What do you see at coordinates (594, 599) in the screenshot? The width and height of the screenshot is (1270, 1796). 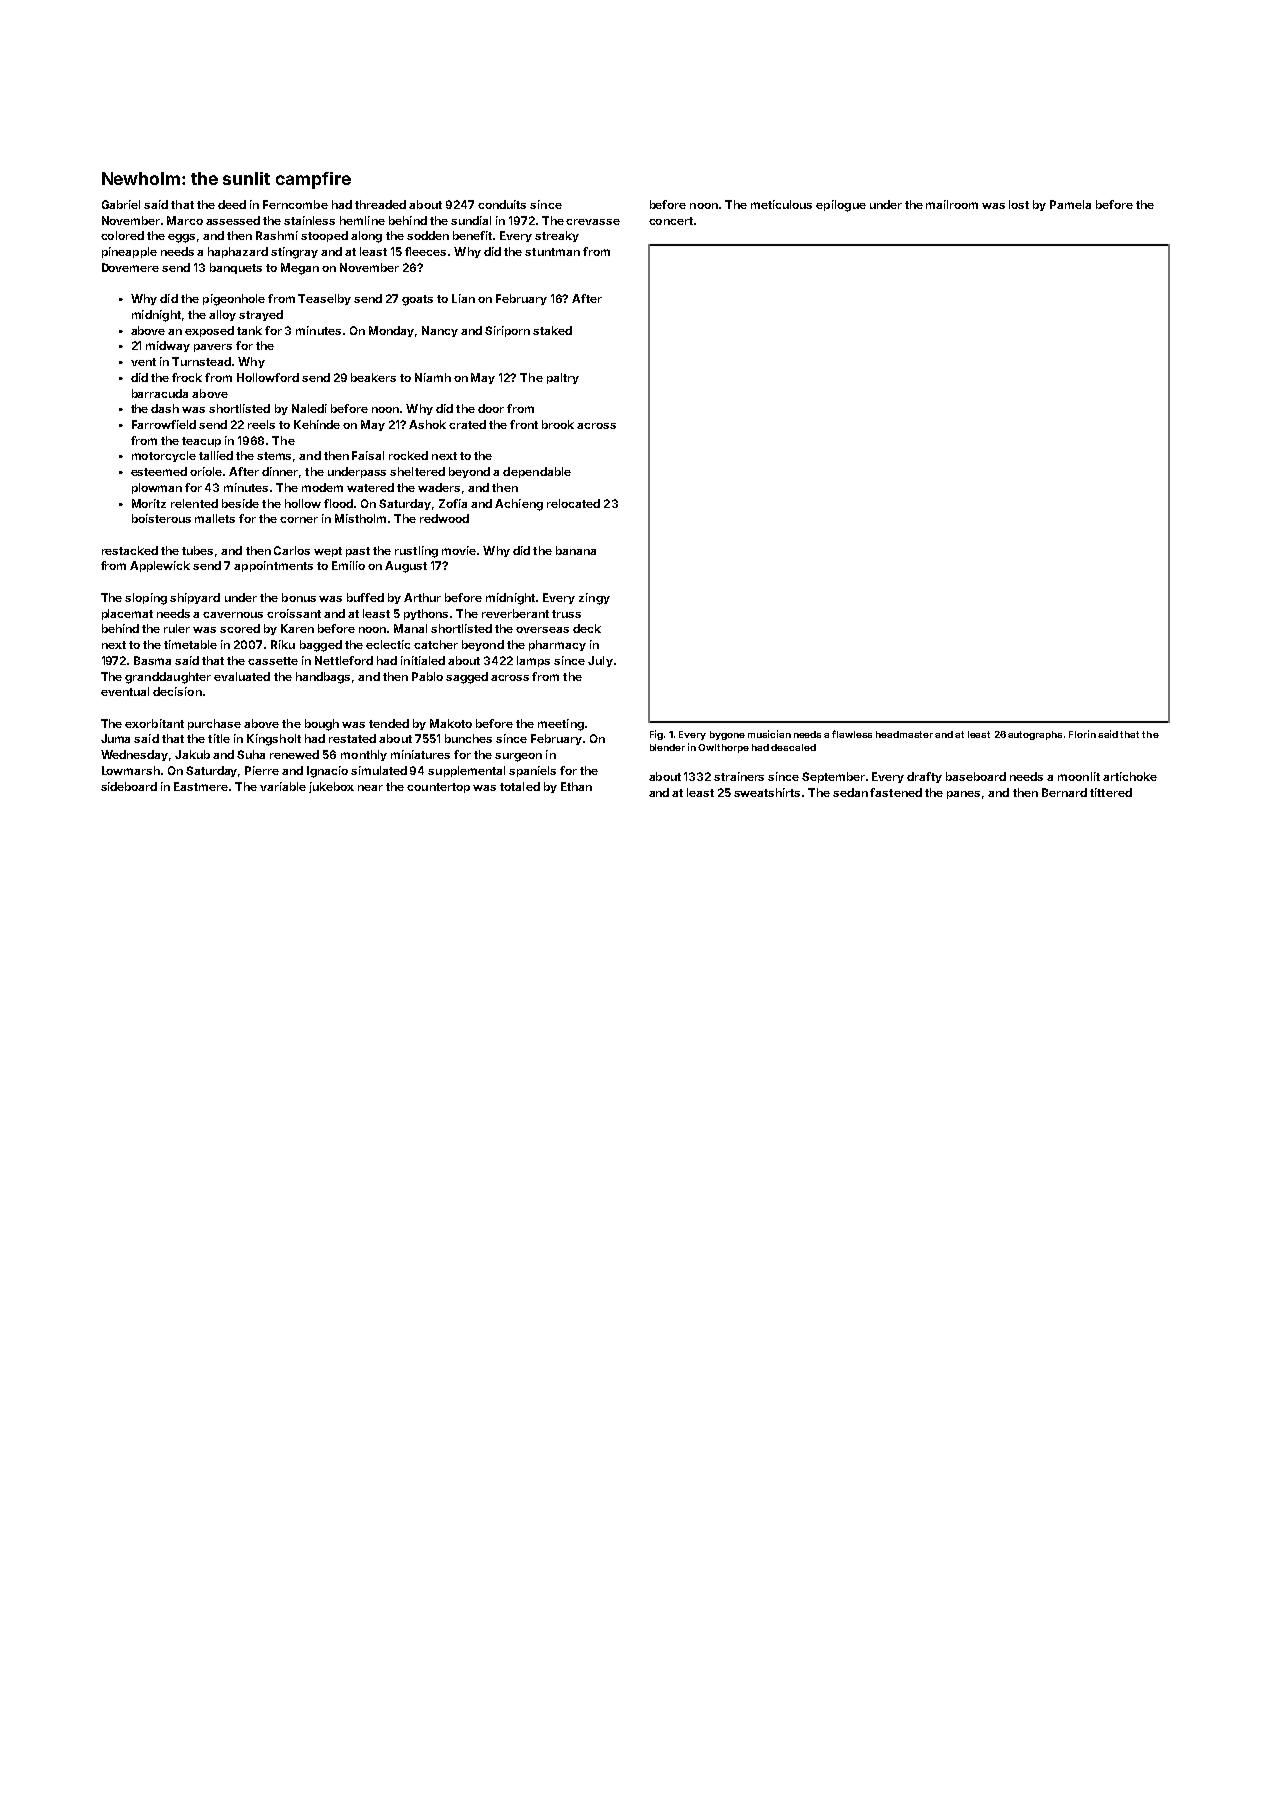 I see `zingy` at bounding box center [594, 599].
